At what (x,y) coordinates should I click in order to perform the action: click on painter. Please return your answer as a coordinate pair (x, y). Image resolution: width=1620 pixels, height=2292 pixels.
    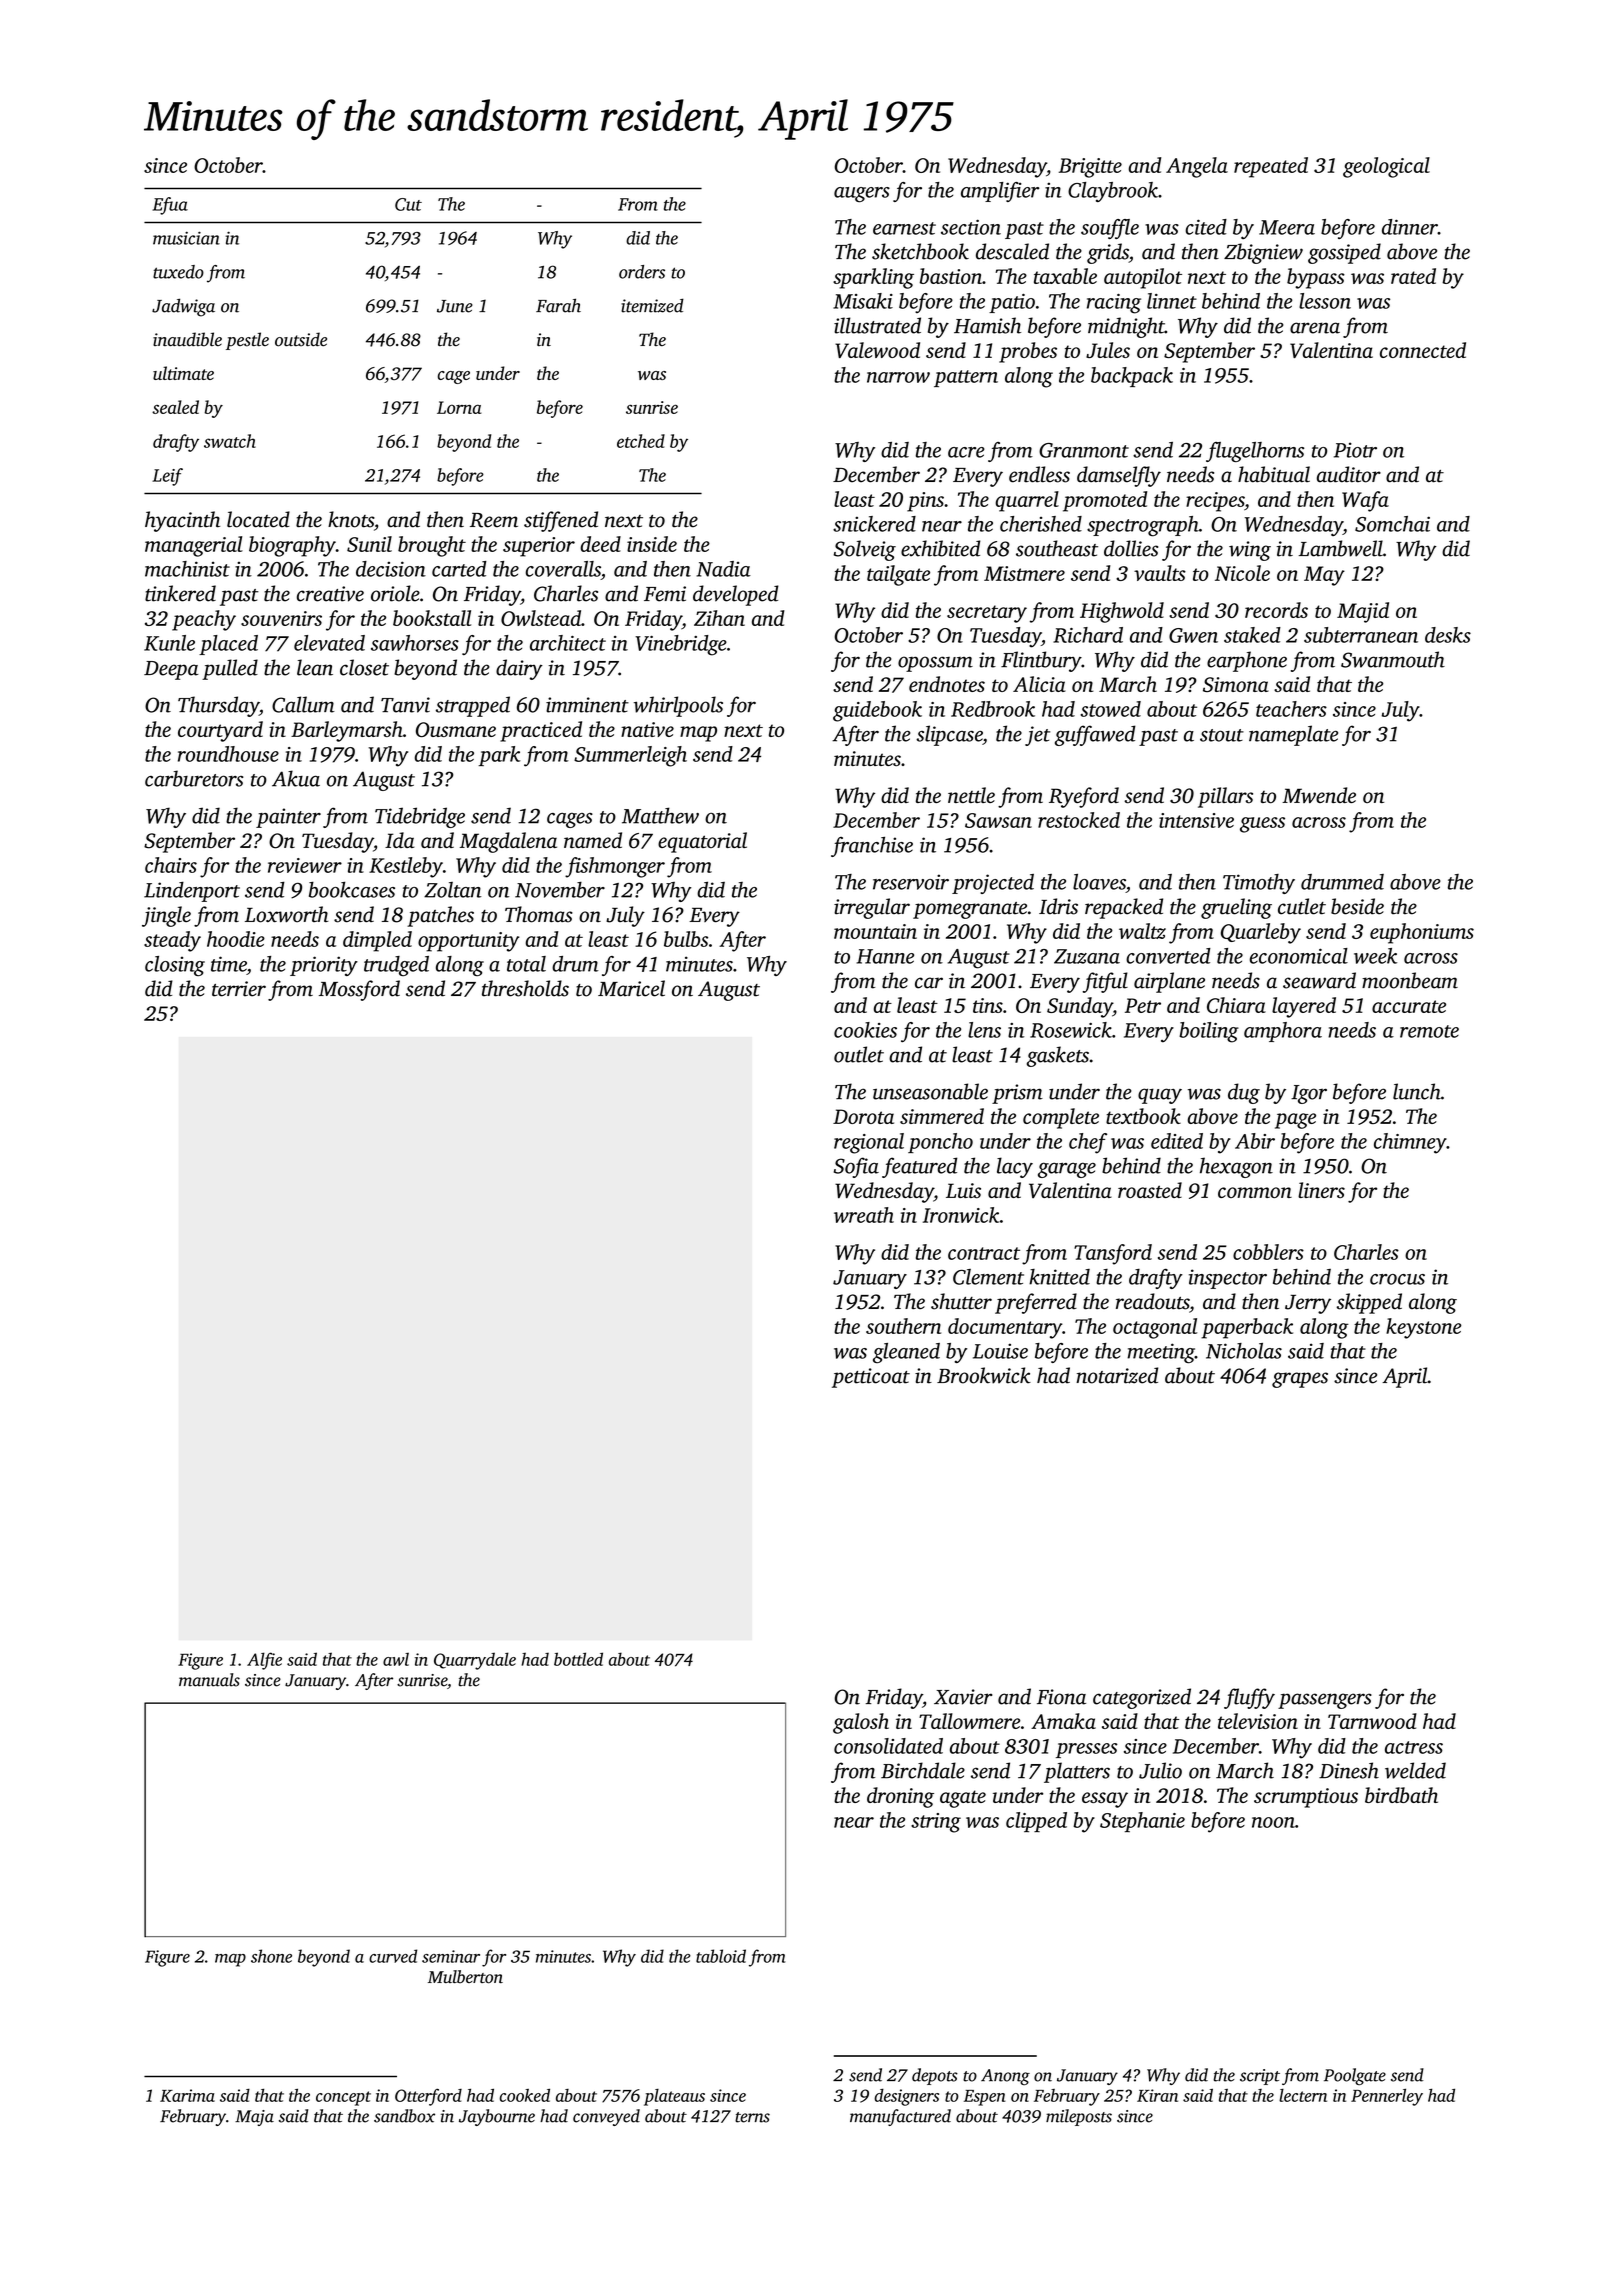
    Looking at the image, I should click on (288, 818).
